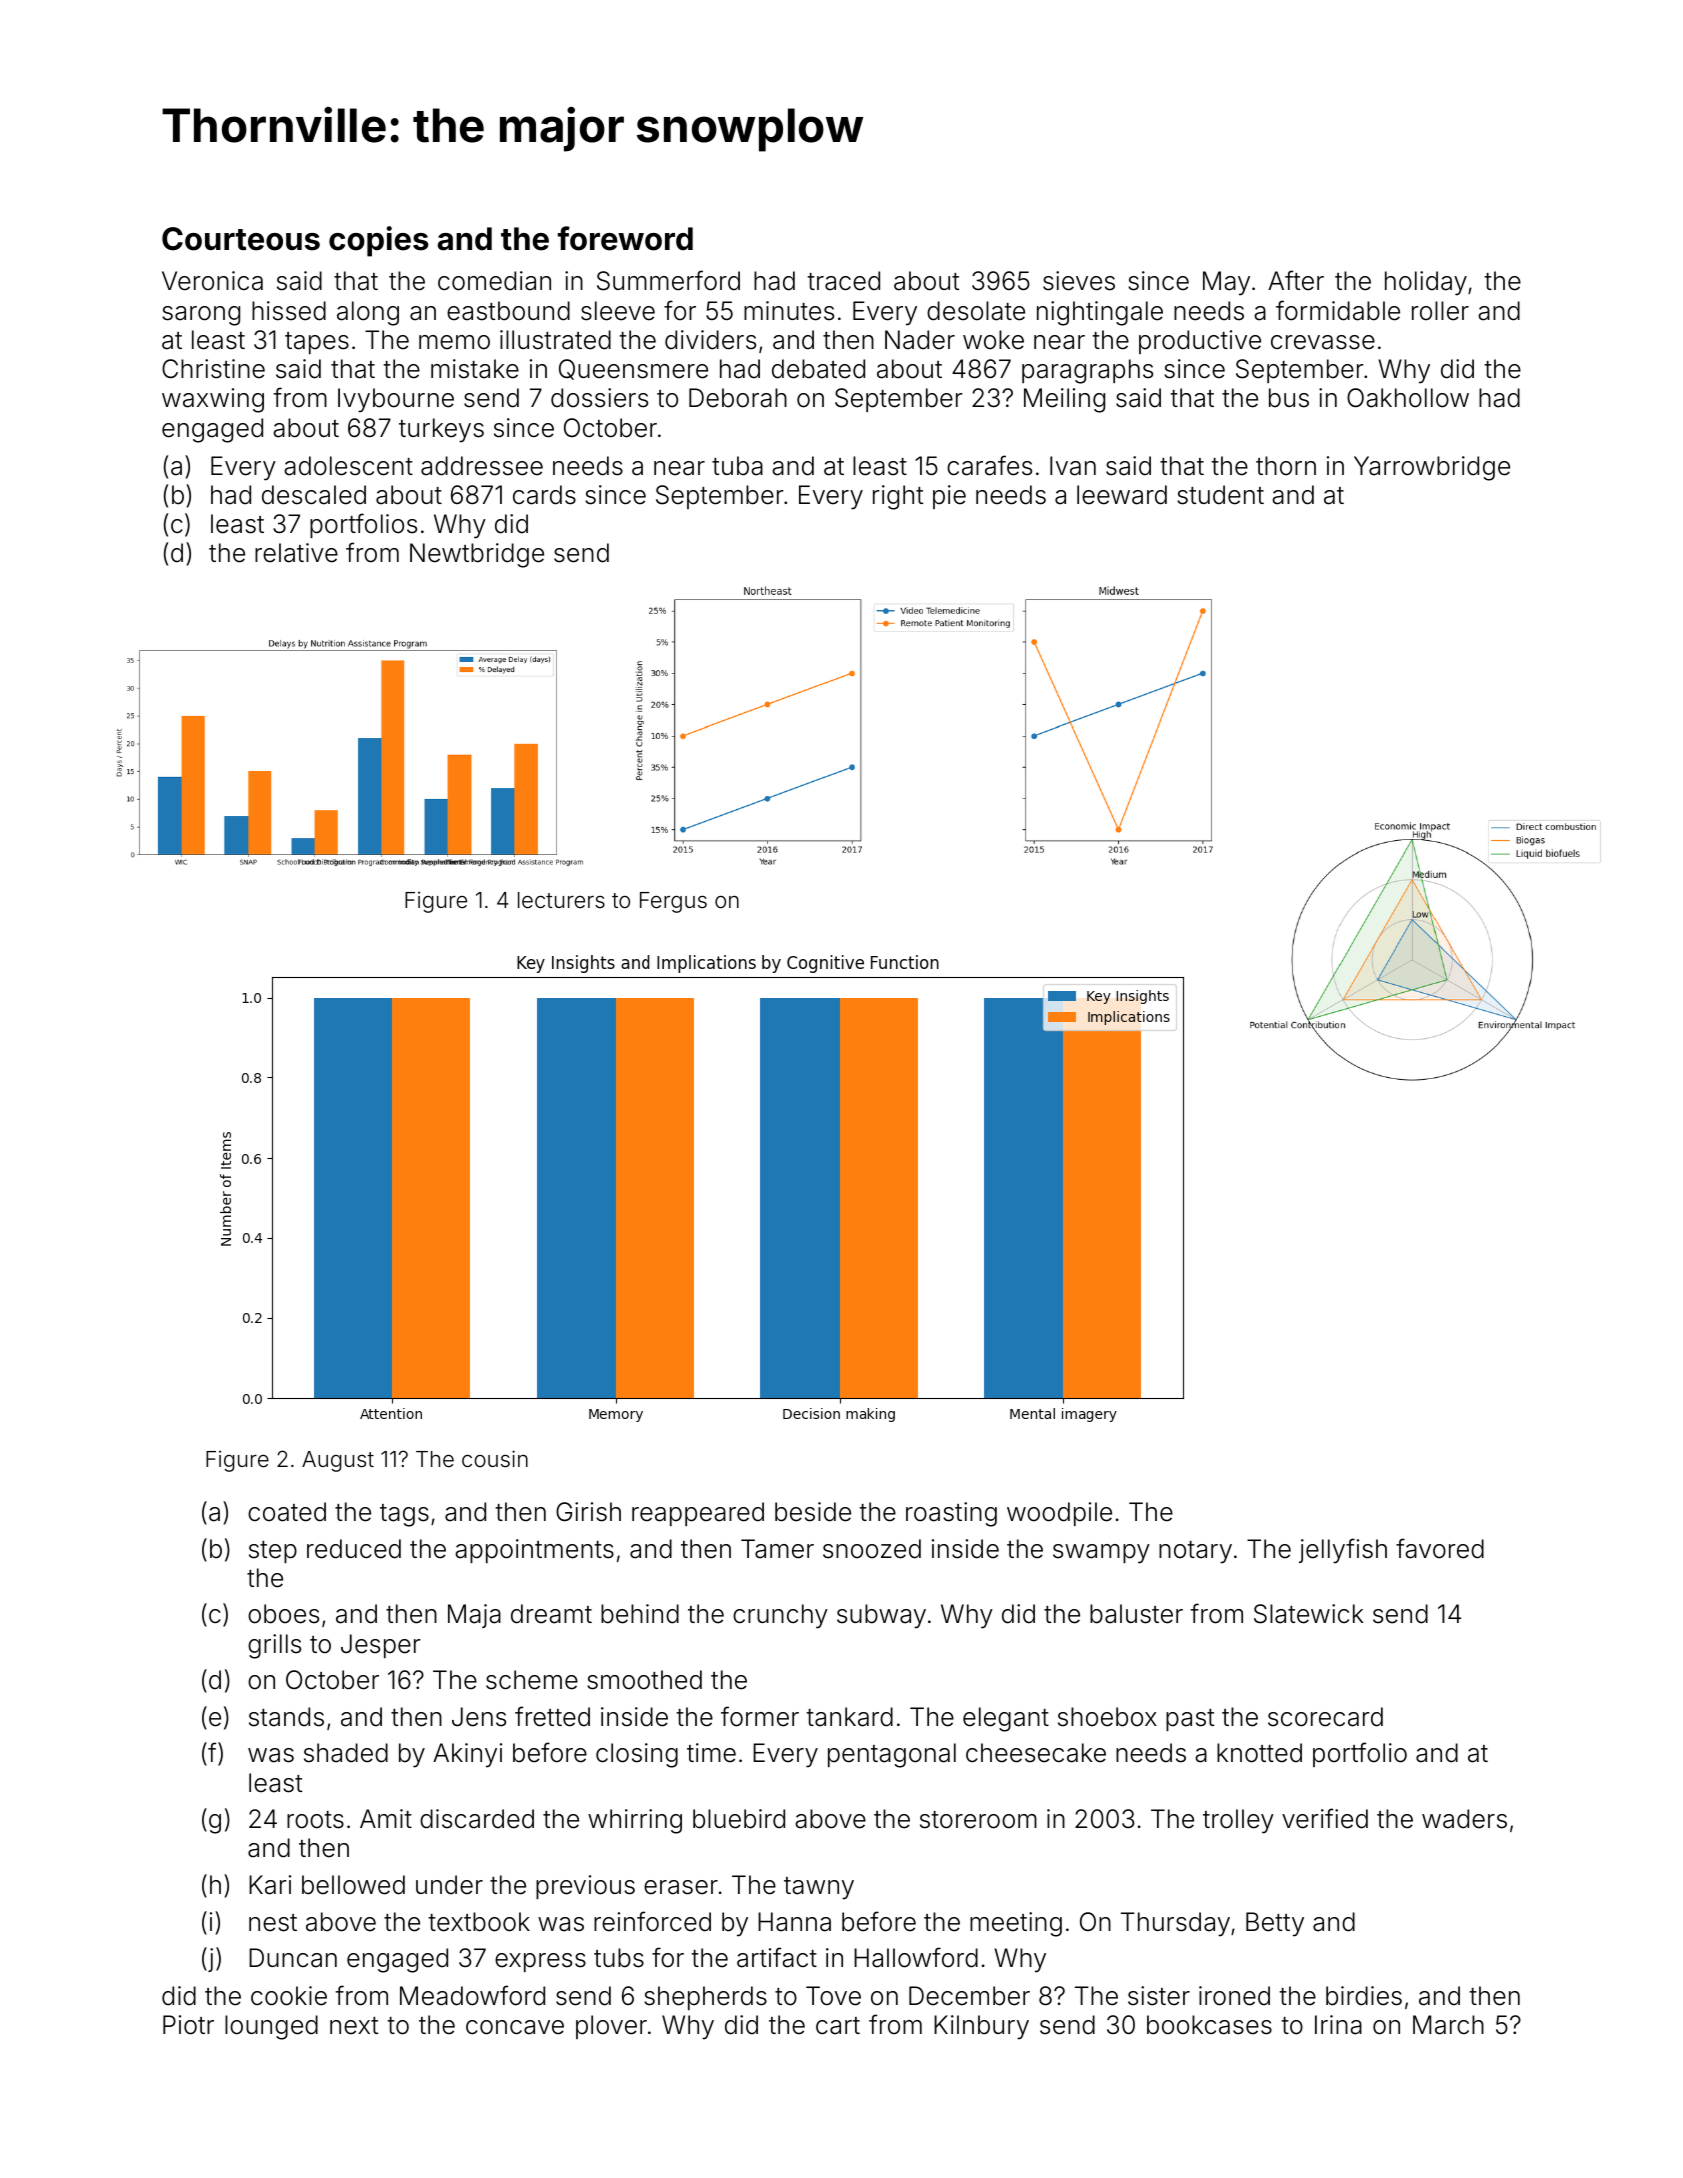 This screenshot has height=2178, width=1683. Describe the element at coordinates (673, 902) in the screenshot. I see `Fergus` at that location.
